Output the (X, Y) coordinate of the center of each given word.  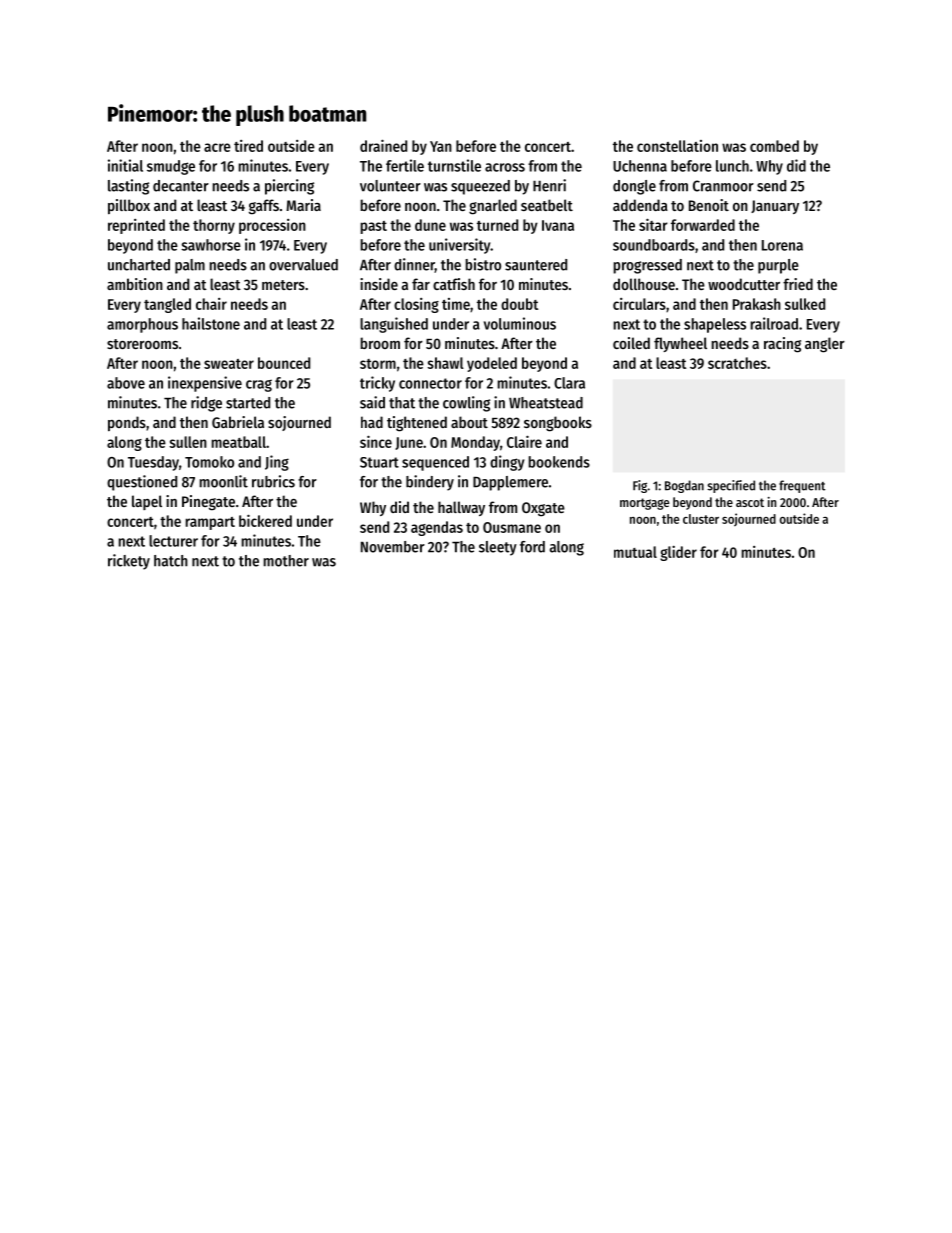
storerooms (142, 344)
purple (778, 266)
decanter (181, 186)
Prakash (757, 304)
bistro (483, 264)
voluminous (520, 323)
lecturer (173, 541)
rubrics (273, 481)
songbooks (558, 424)
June (409, 443)
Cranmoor (723, 186)
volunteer (390, 186)
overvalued (303, 265)
